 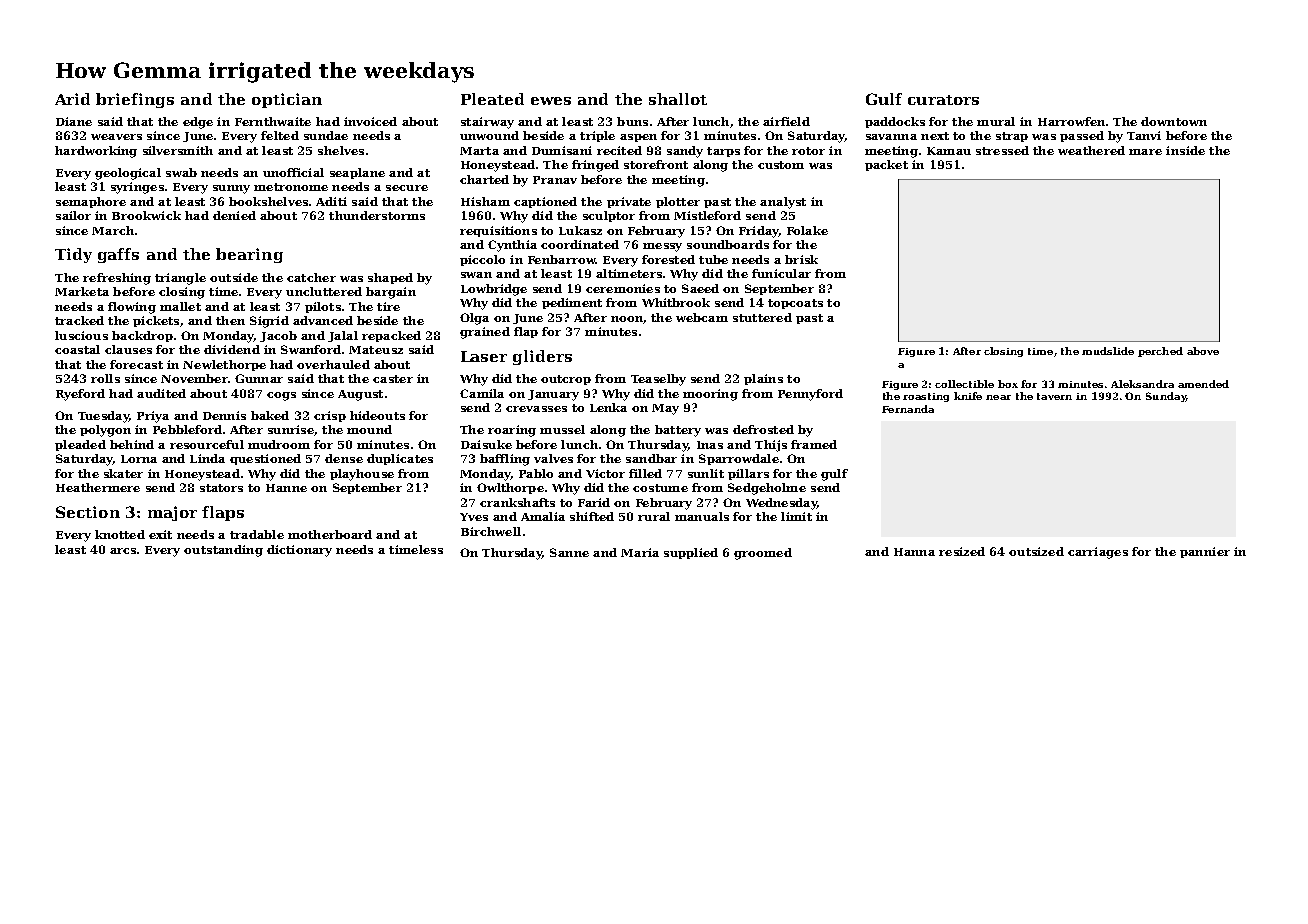 What do you see at coordinates (943, 100) in the image?
I see `curators` at bounding box center [943, 100].
